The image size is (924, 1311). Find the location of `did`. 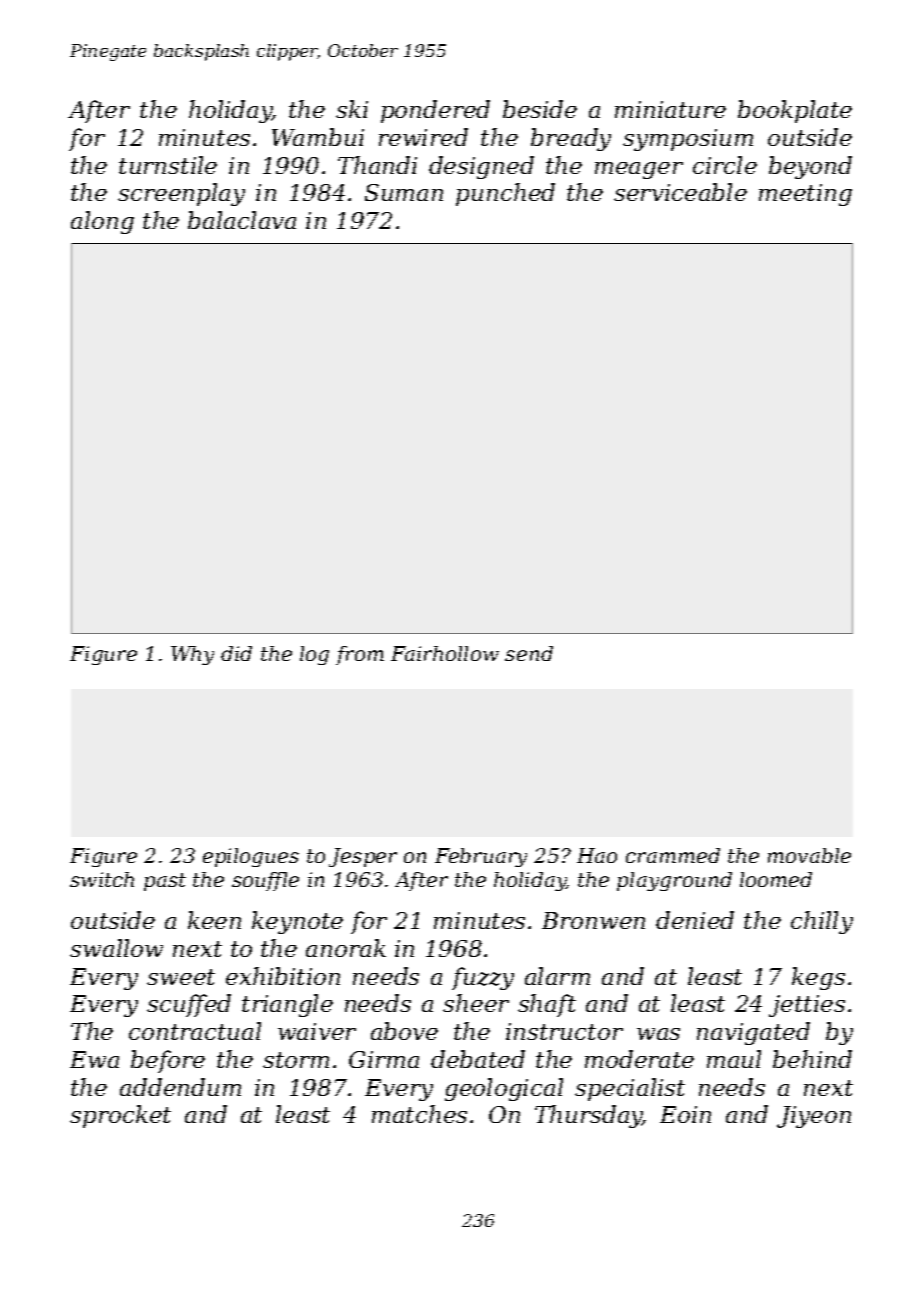

did is located at coordinates (236, 653).
